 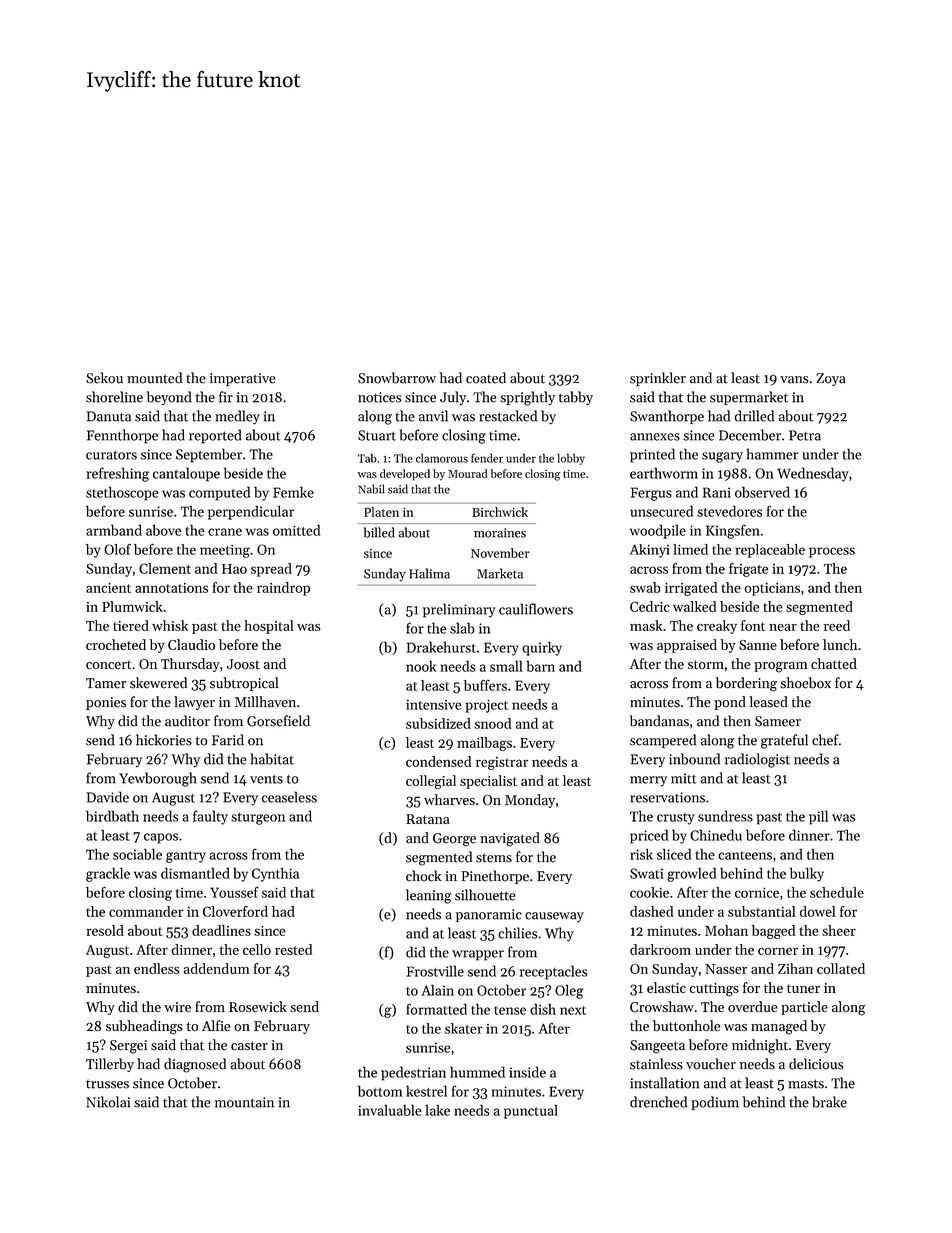 What do you see at coordinates (108, 1102) in the document?
I see `Nikolai` at bounding box center [108, 1102].
